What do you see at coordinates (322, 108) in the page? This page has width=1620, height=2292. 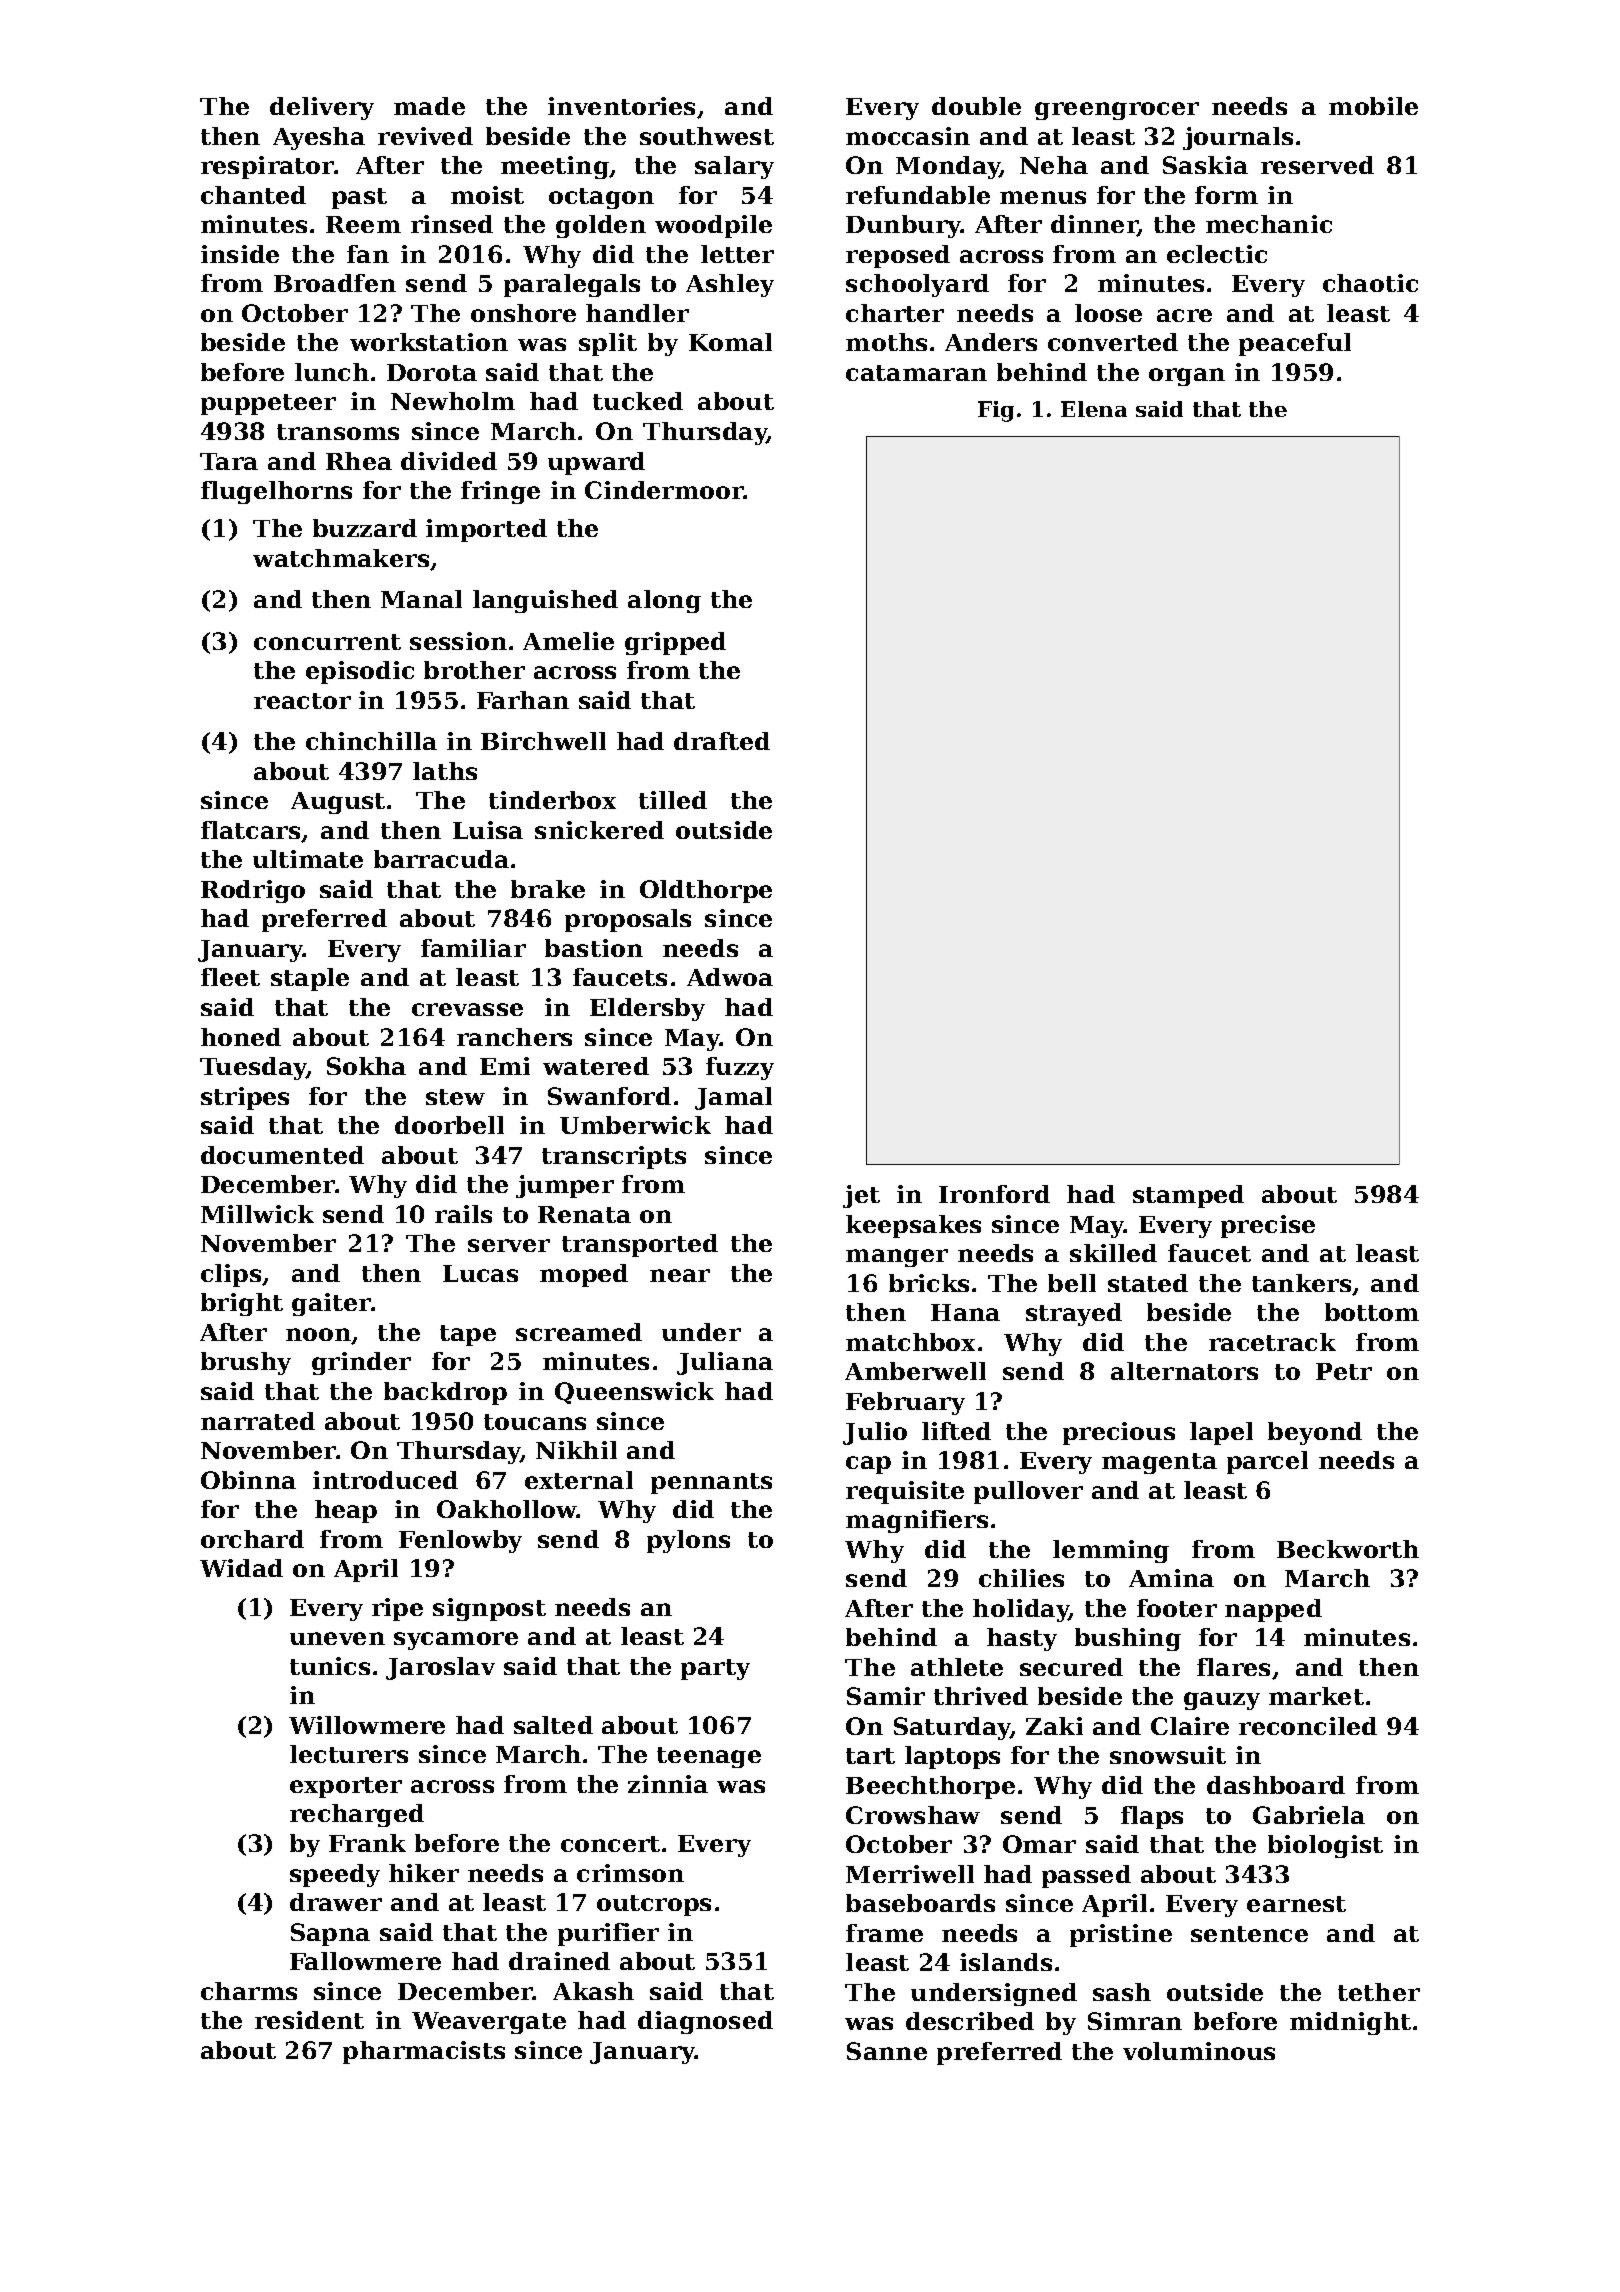 I see `delivery` at bounding box center [322, 108].
